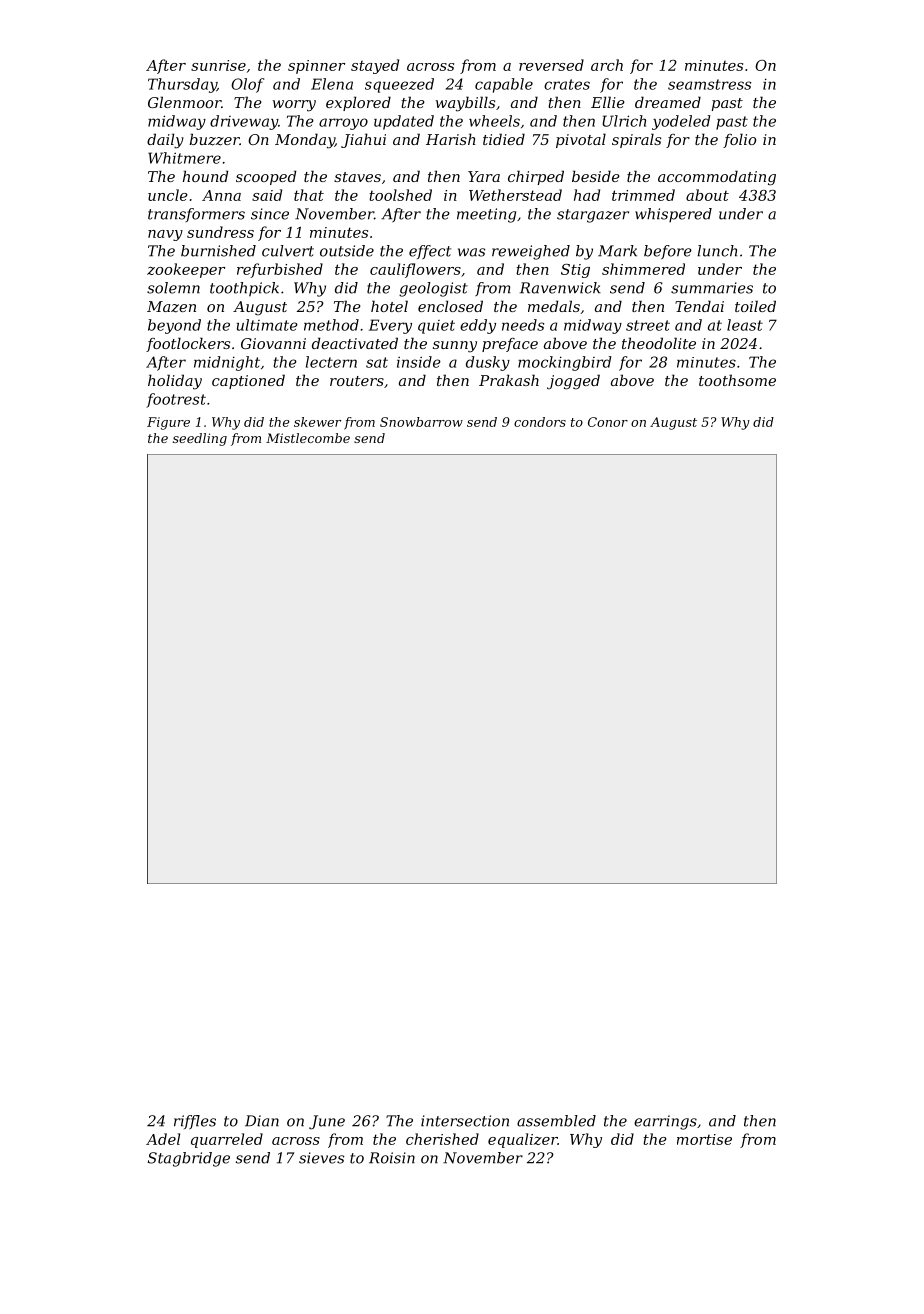  What do you see at coordinates (316, 67) in the screenshot?
I see `spinner` at bounding box center [316, 67].
